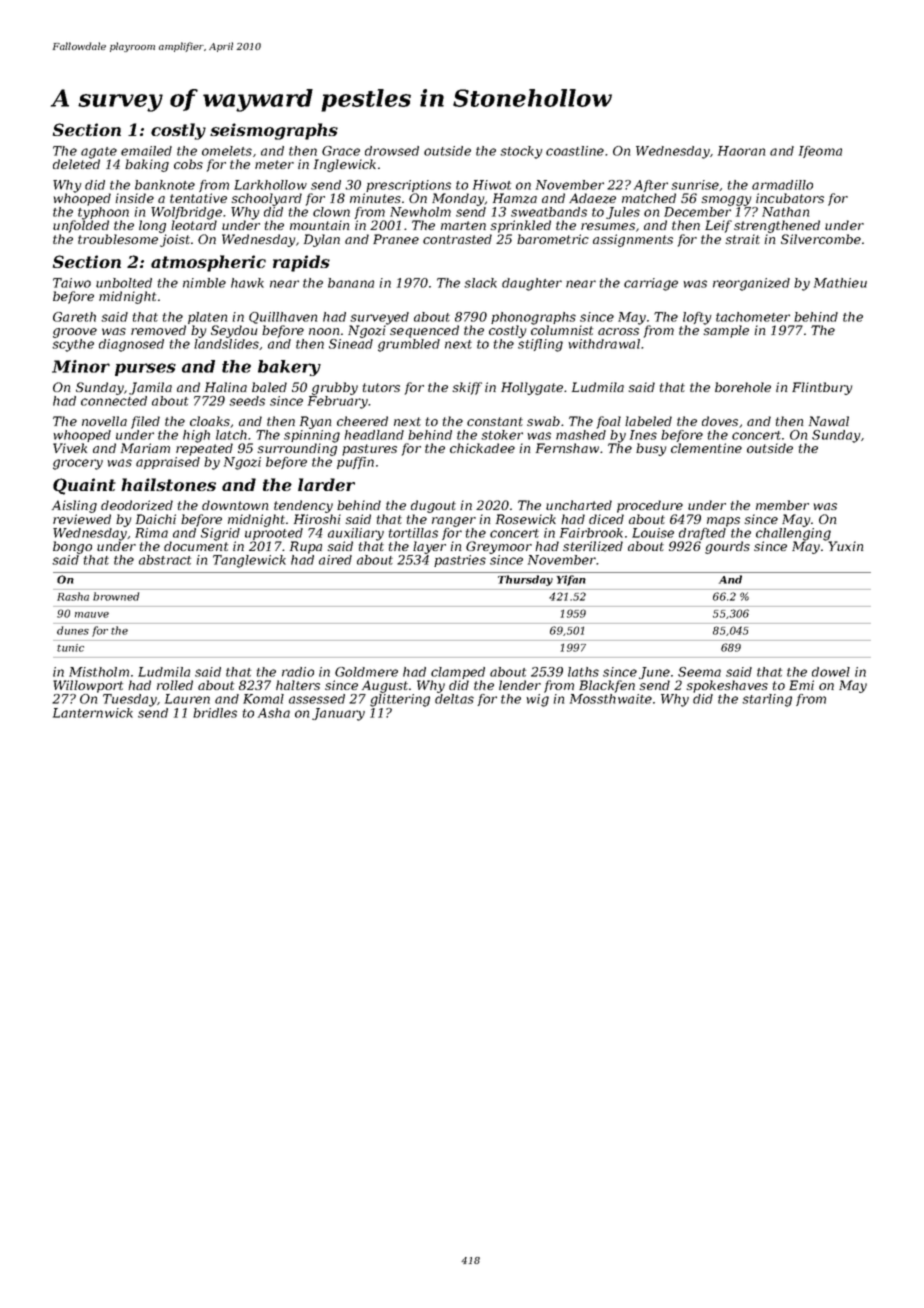 This image has width=924, height=1308. I want to click on Silvercombe, so click(821, 239).
